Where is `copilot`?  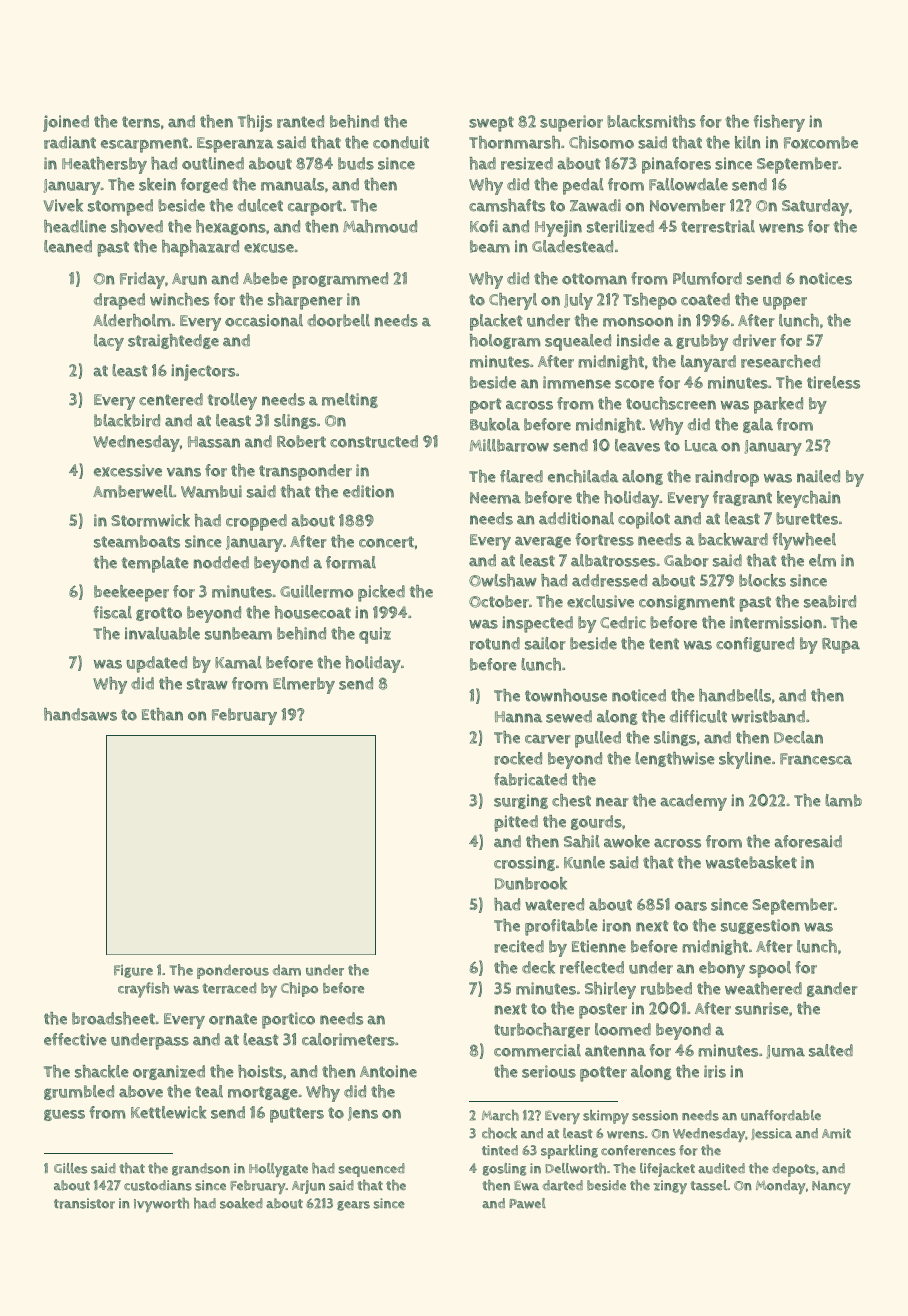
copilot is located at coordinates (644, 520).
